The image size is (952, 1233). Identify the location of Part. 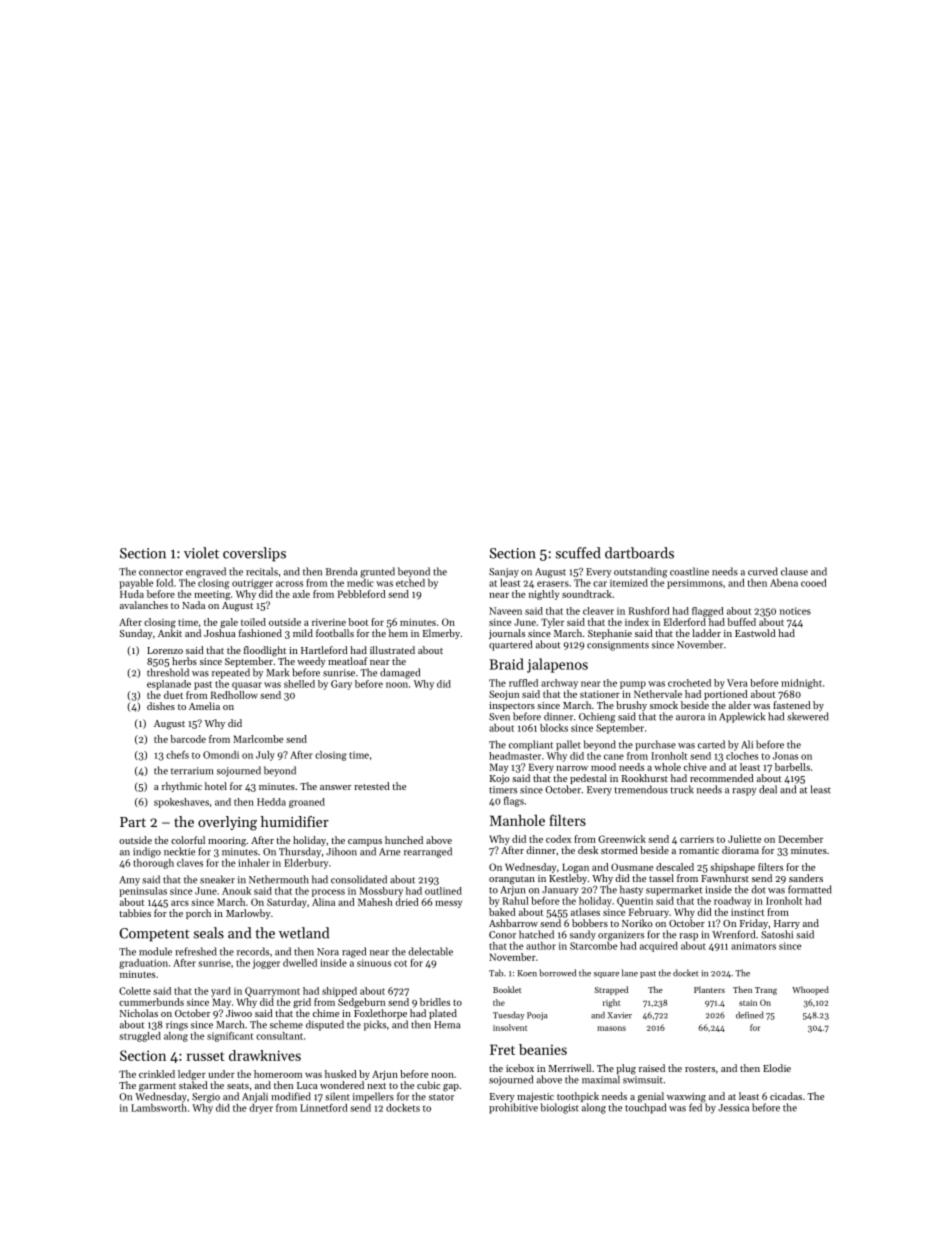
(133, 822).
